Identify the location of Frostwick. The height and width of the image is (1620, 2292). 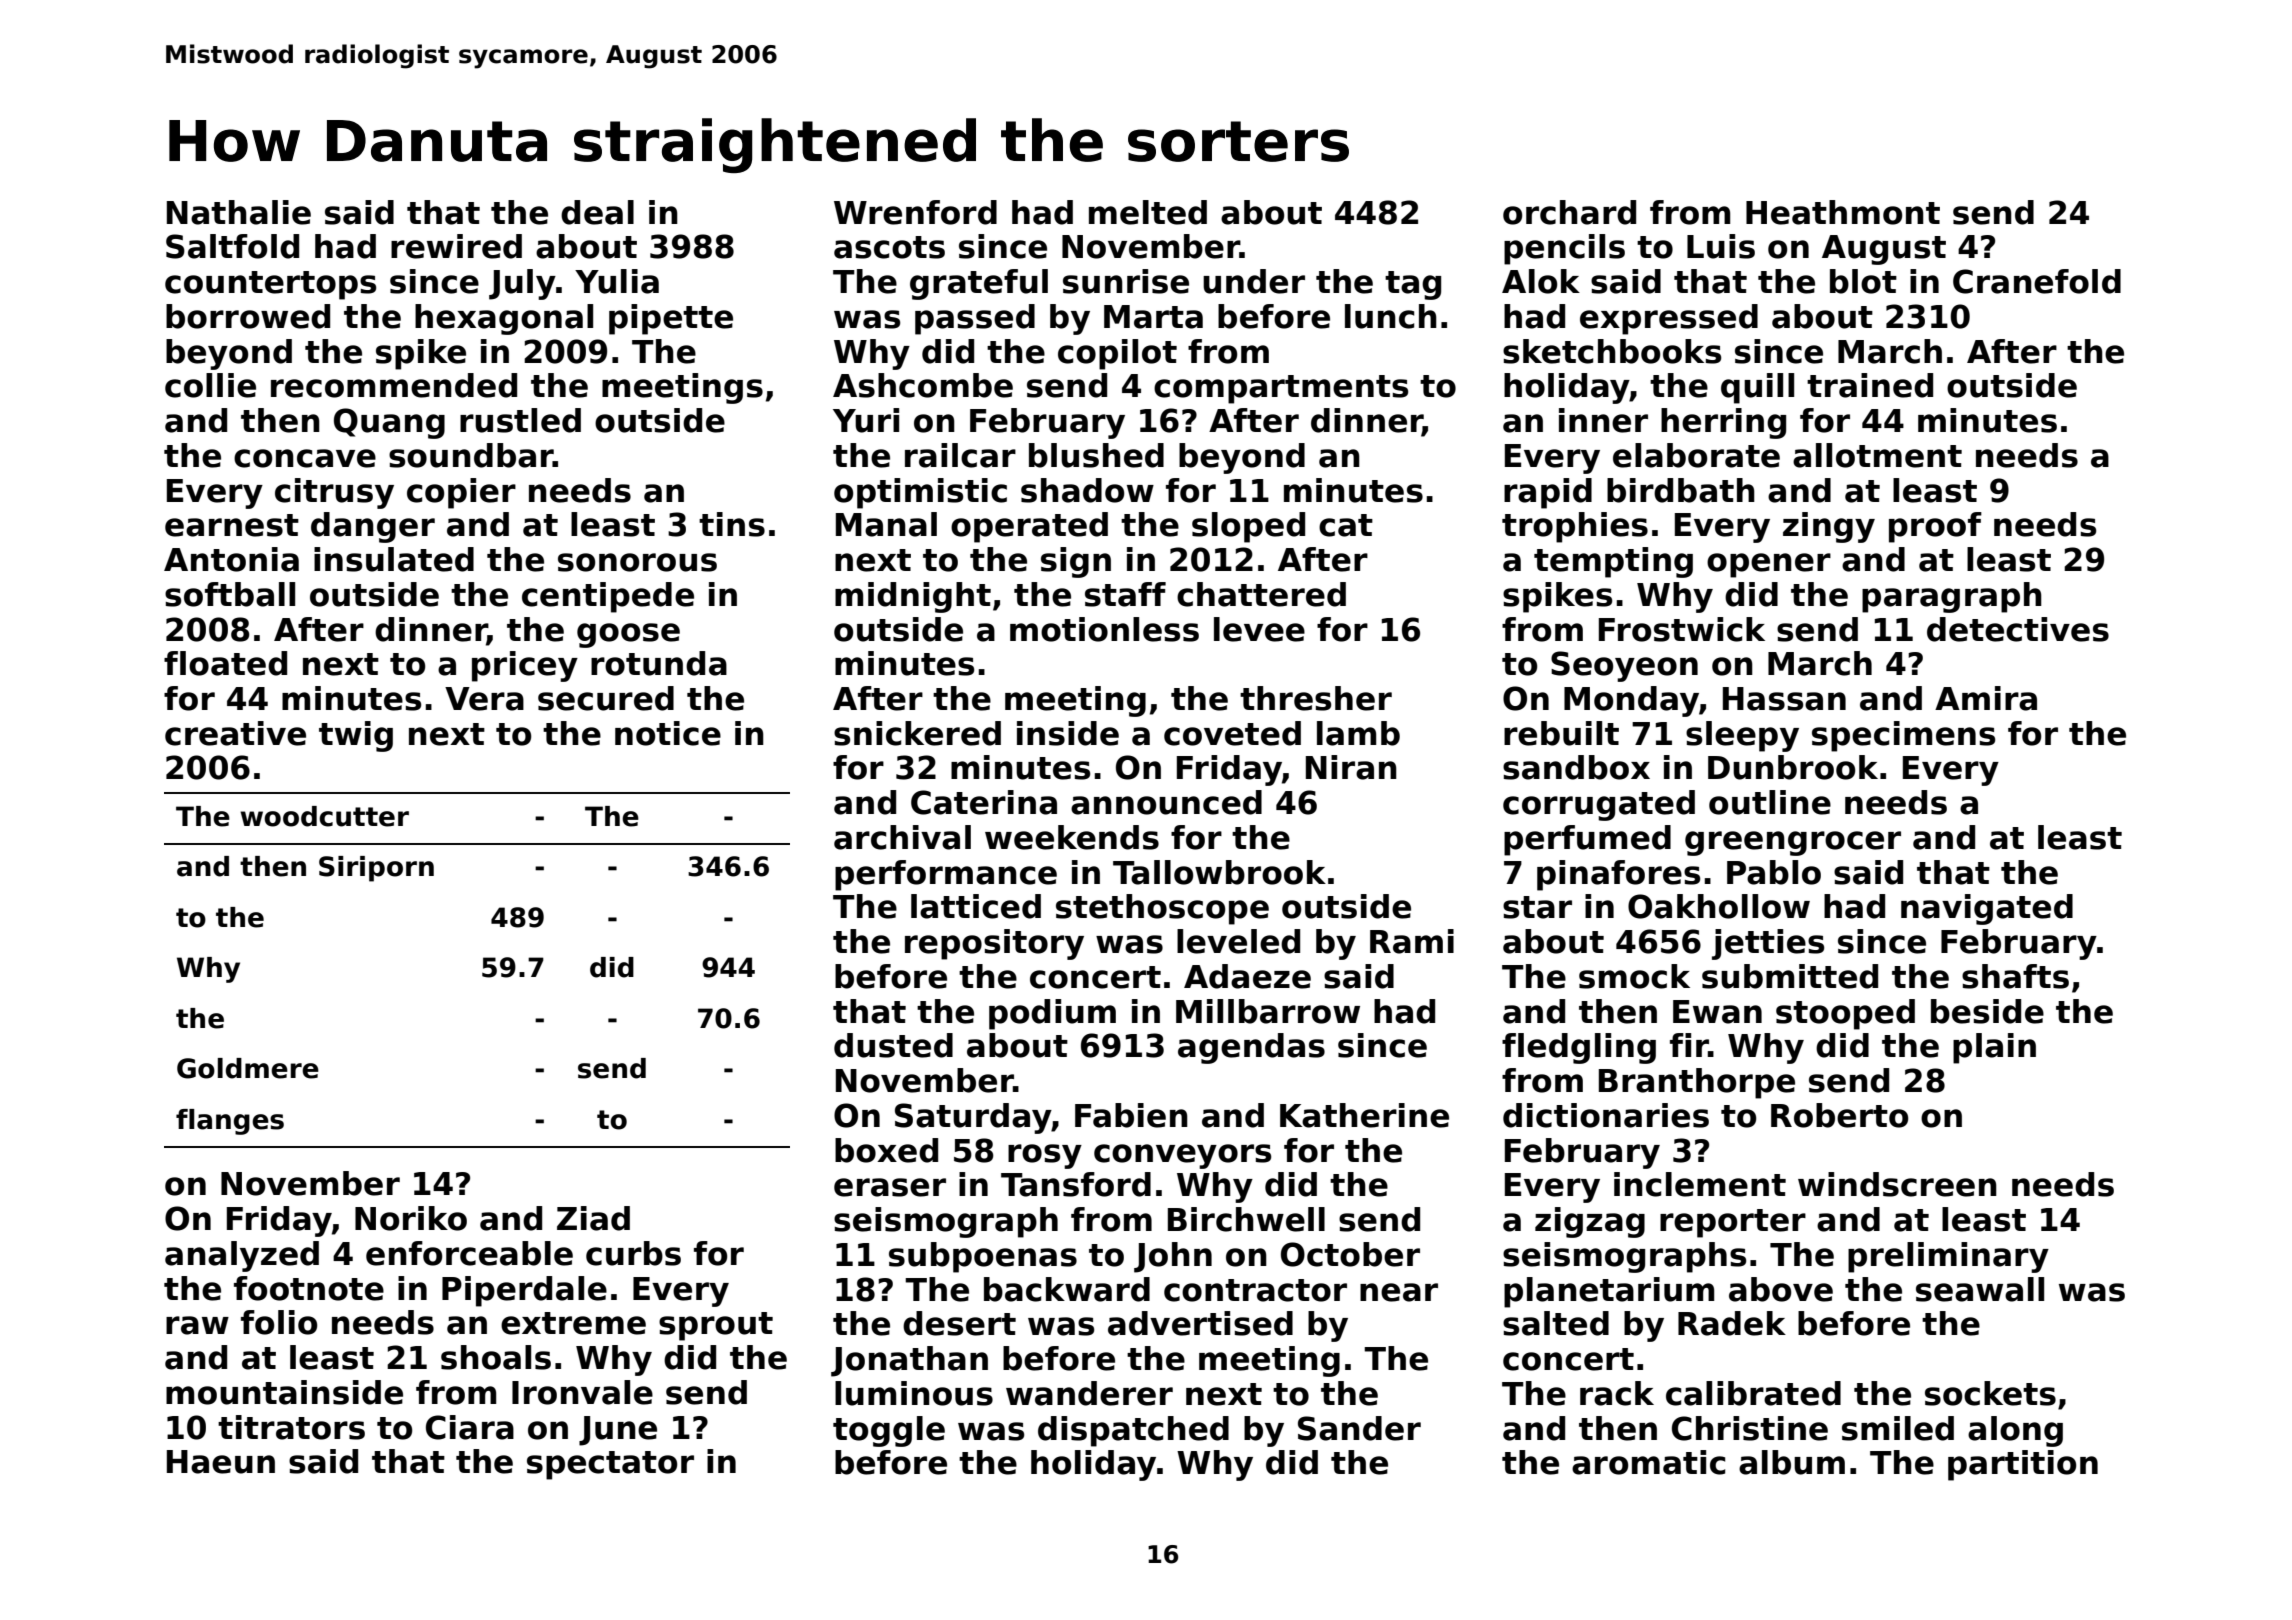
(1682, 629).
